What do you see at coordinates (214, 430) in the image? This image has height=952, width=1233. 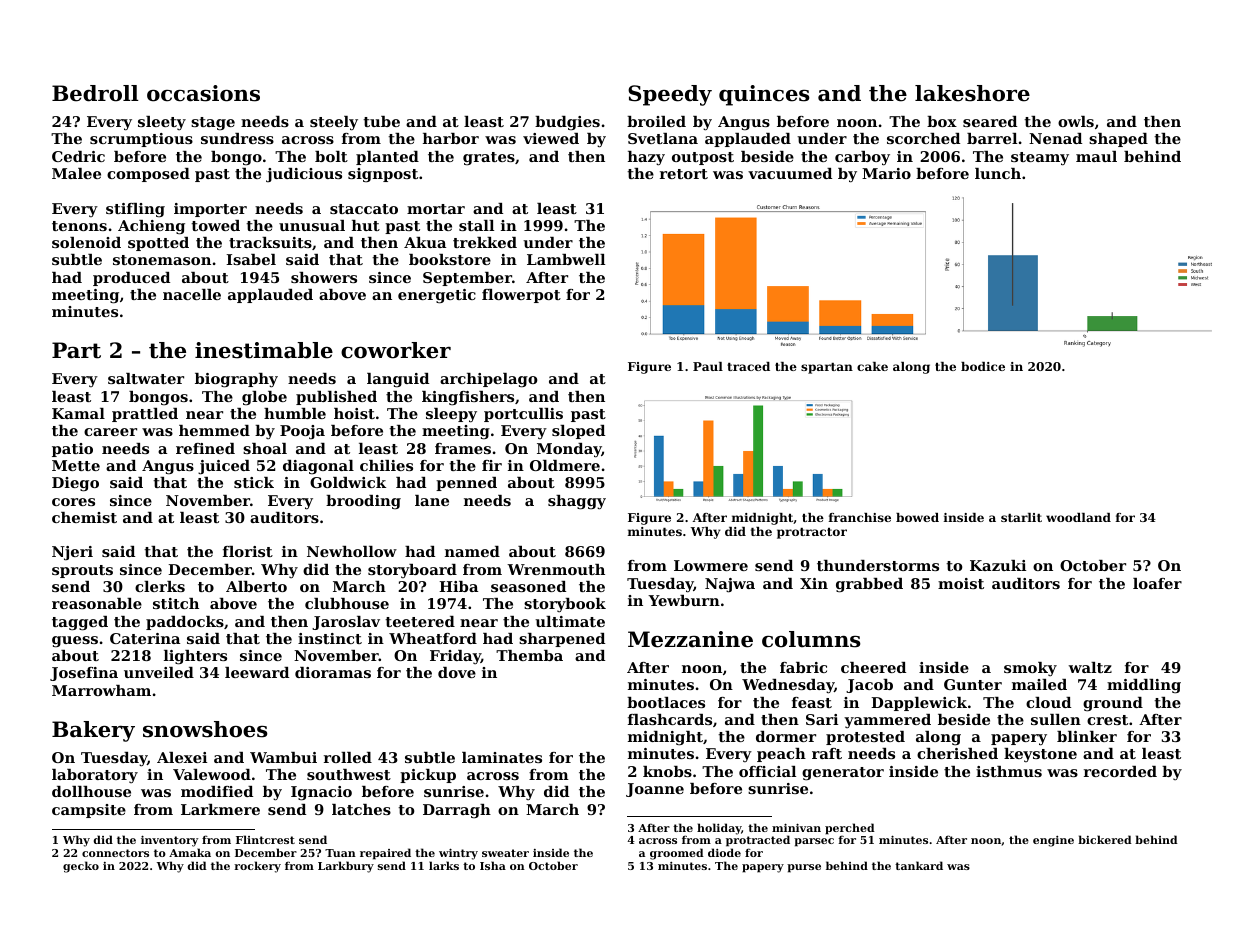 I see `hemmed` at bounding box center [214, 430].
